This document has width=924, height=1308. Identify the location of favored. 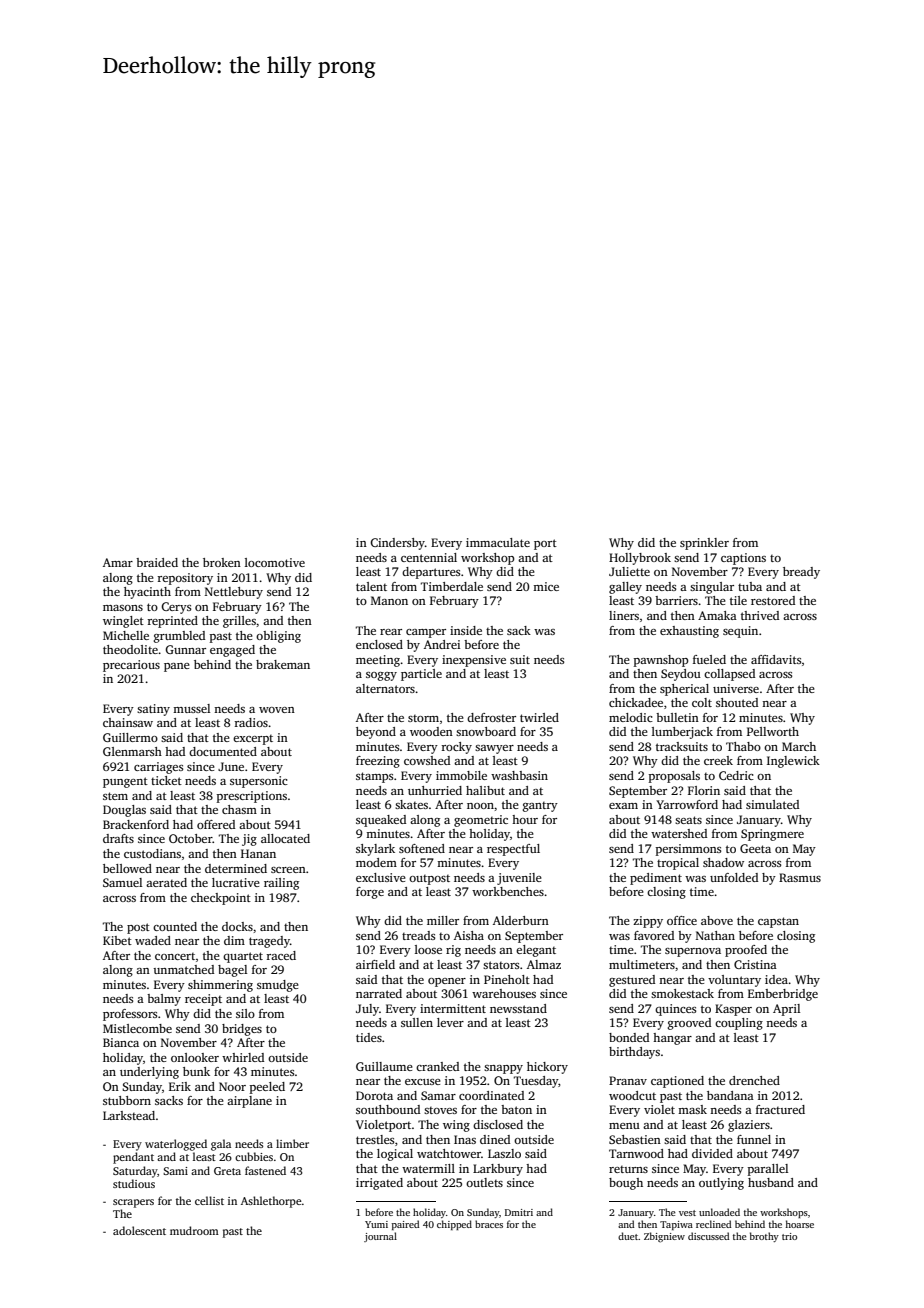
(654, 935).
